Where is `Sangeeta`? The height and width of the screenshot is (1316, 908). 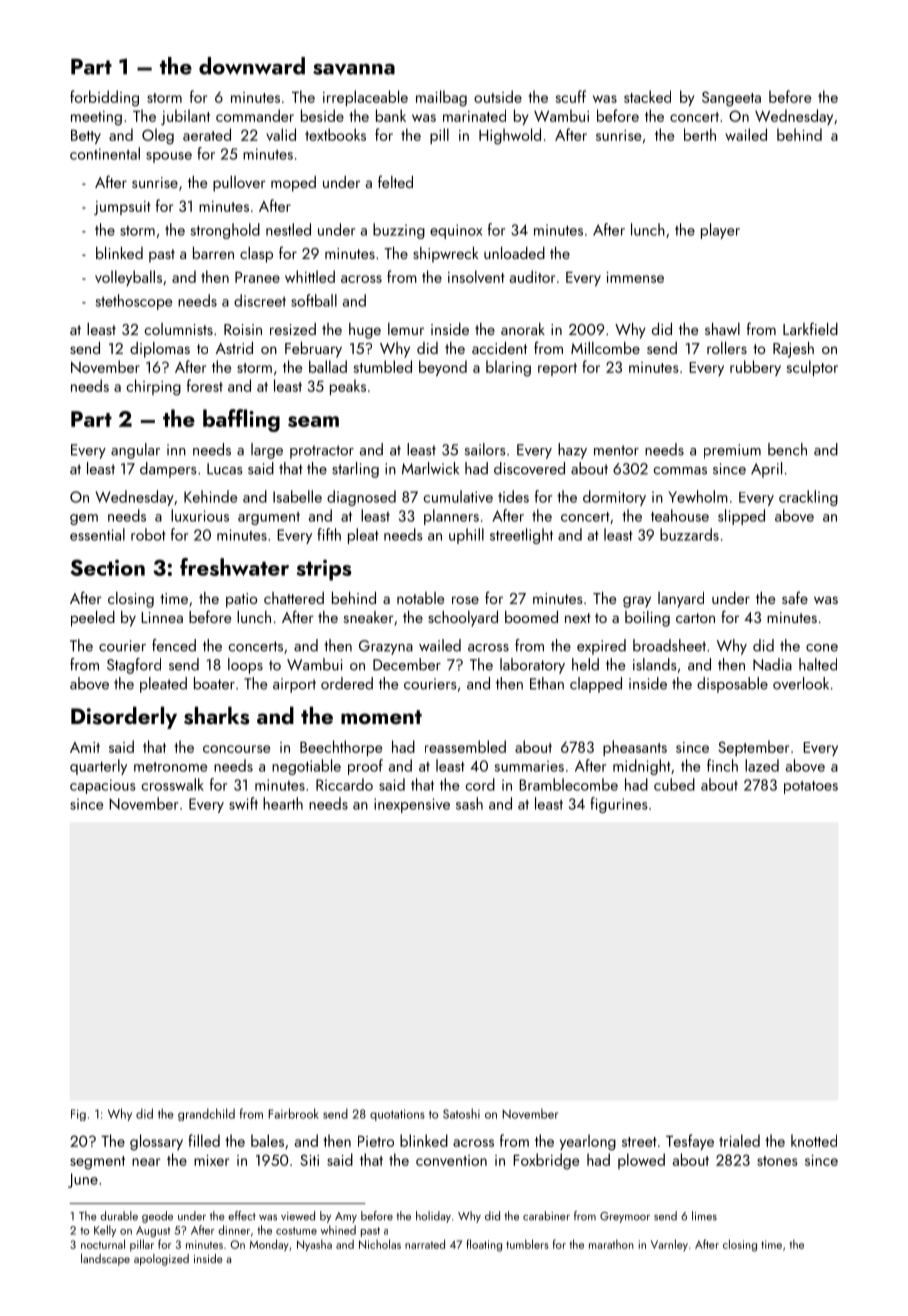 Sangeeta is located at coordinates (731, 99).
